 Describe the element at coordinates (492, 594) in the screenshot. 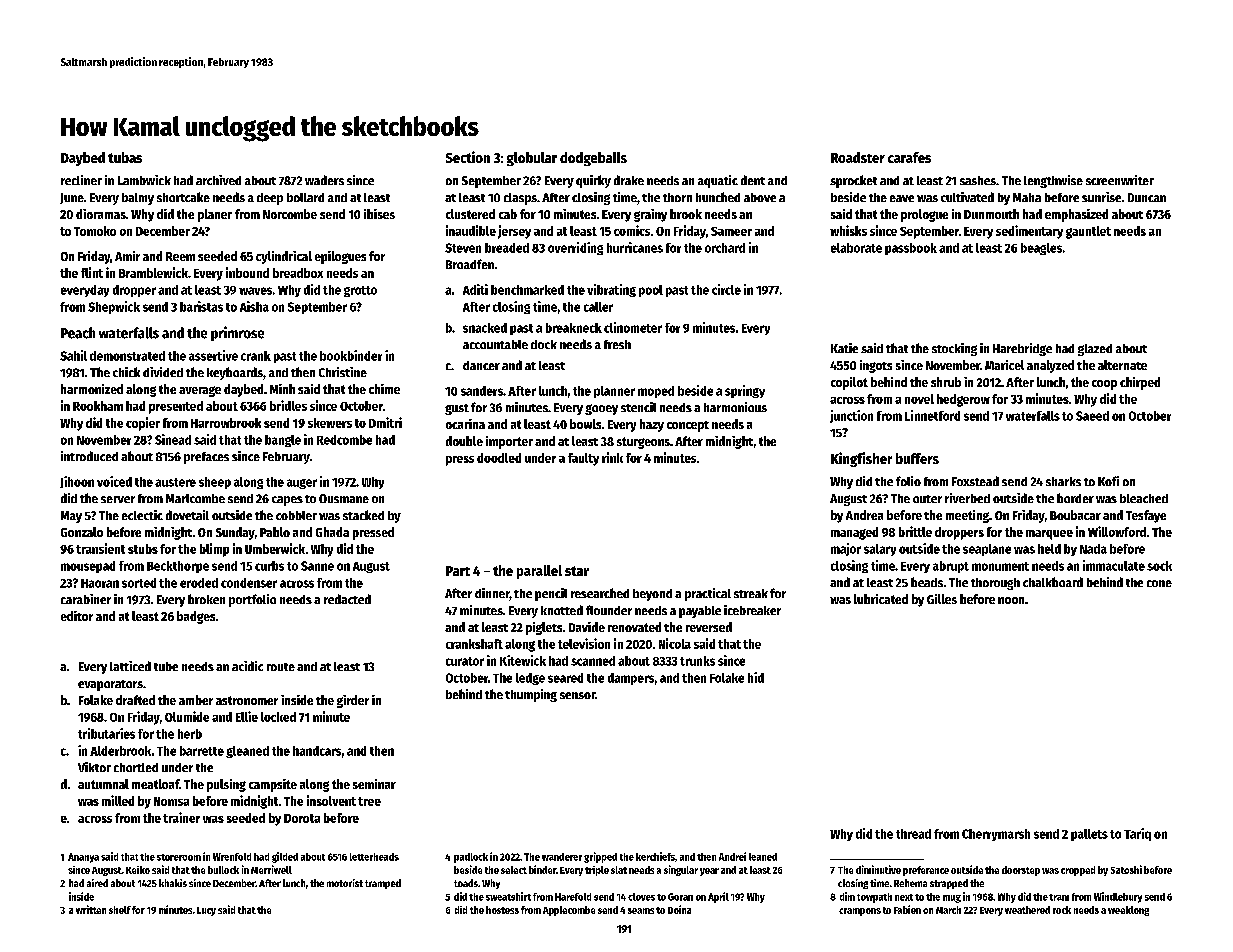

I see `dinner` at that location.
